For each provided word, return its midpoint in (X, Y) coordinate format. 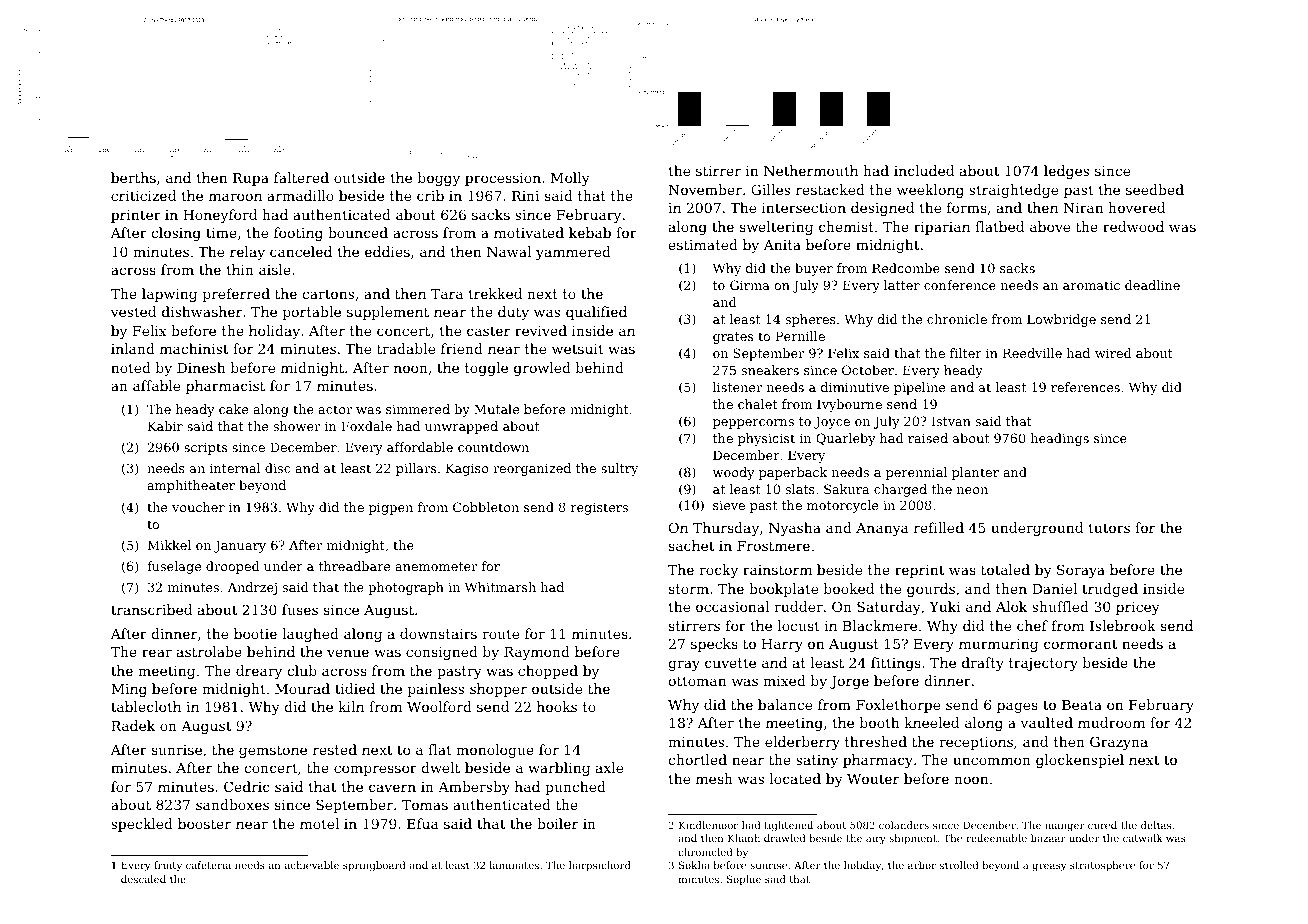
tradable (406, 348)
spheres (811, 320)
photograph (406, 588)
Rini (525, 196)
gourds (931, 590)
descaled (143, 879)
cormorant (1080, 644)
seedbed (1155, 189)
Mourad (302, 688)
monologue (495, 751)
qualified (596, 313)
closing (176, 234)
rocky (718, 571)
